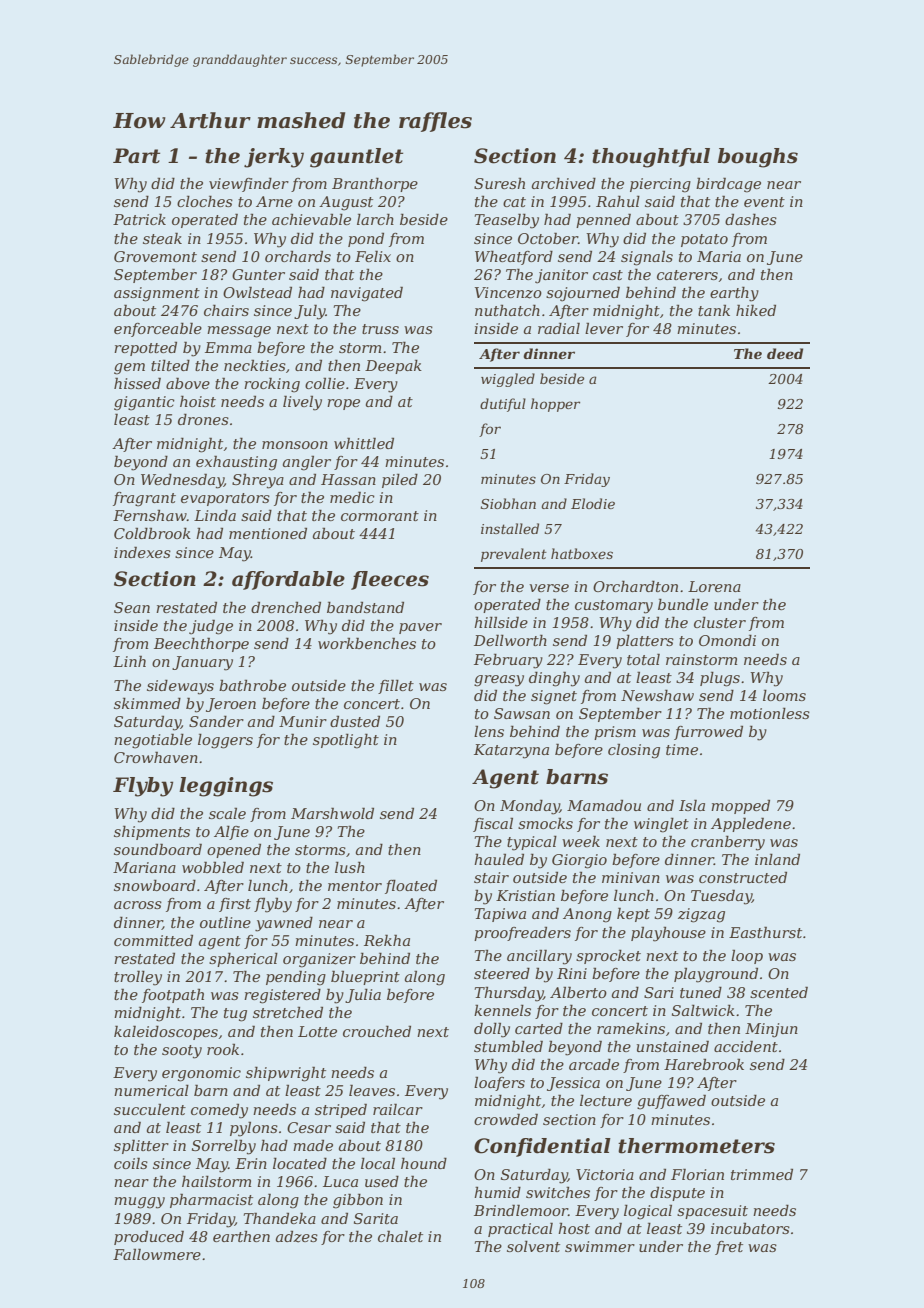 This image has height=1308, width=924. Describe the element at coordinates (235, 1015) in the image. I see `tug` at that location.
